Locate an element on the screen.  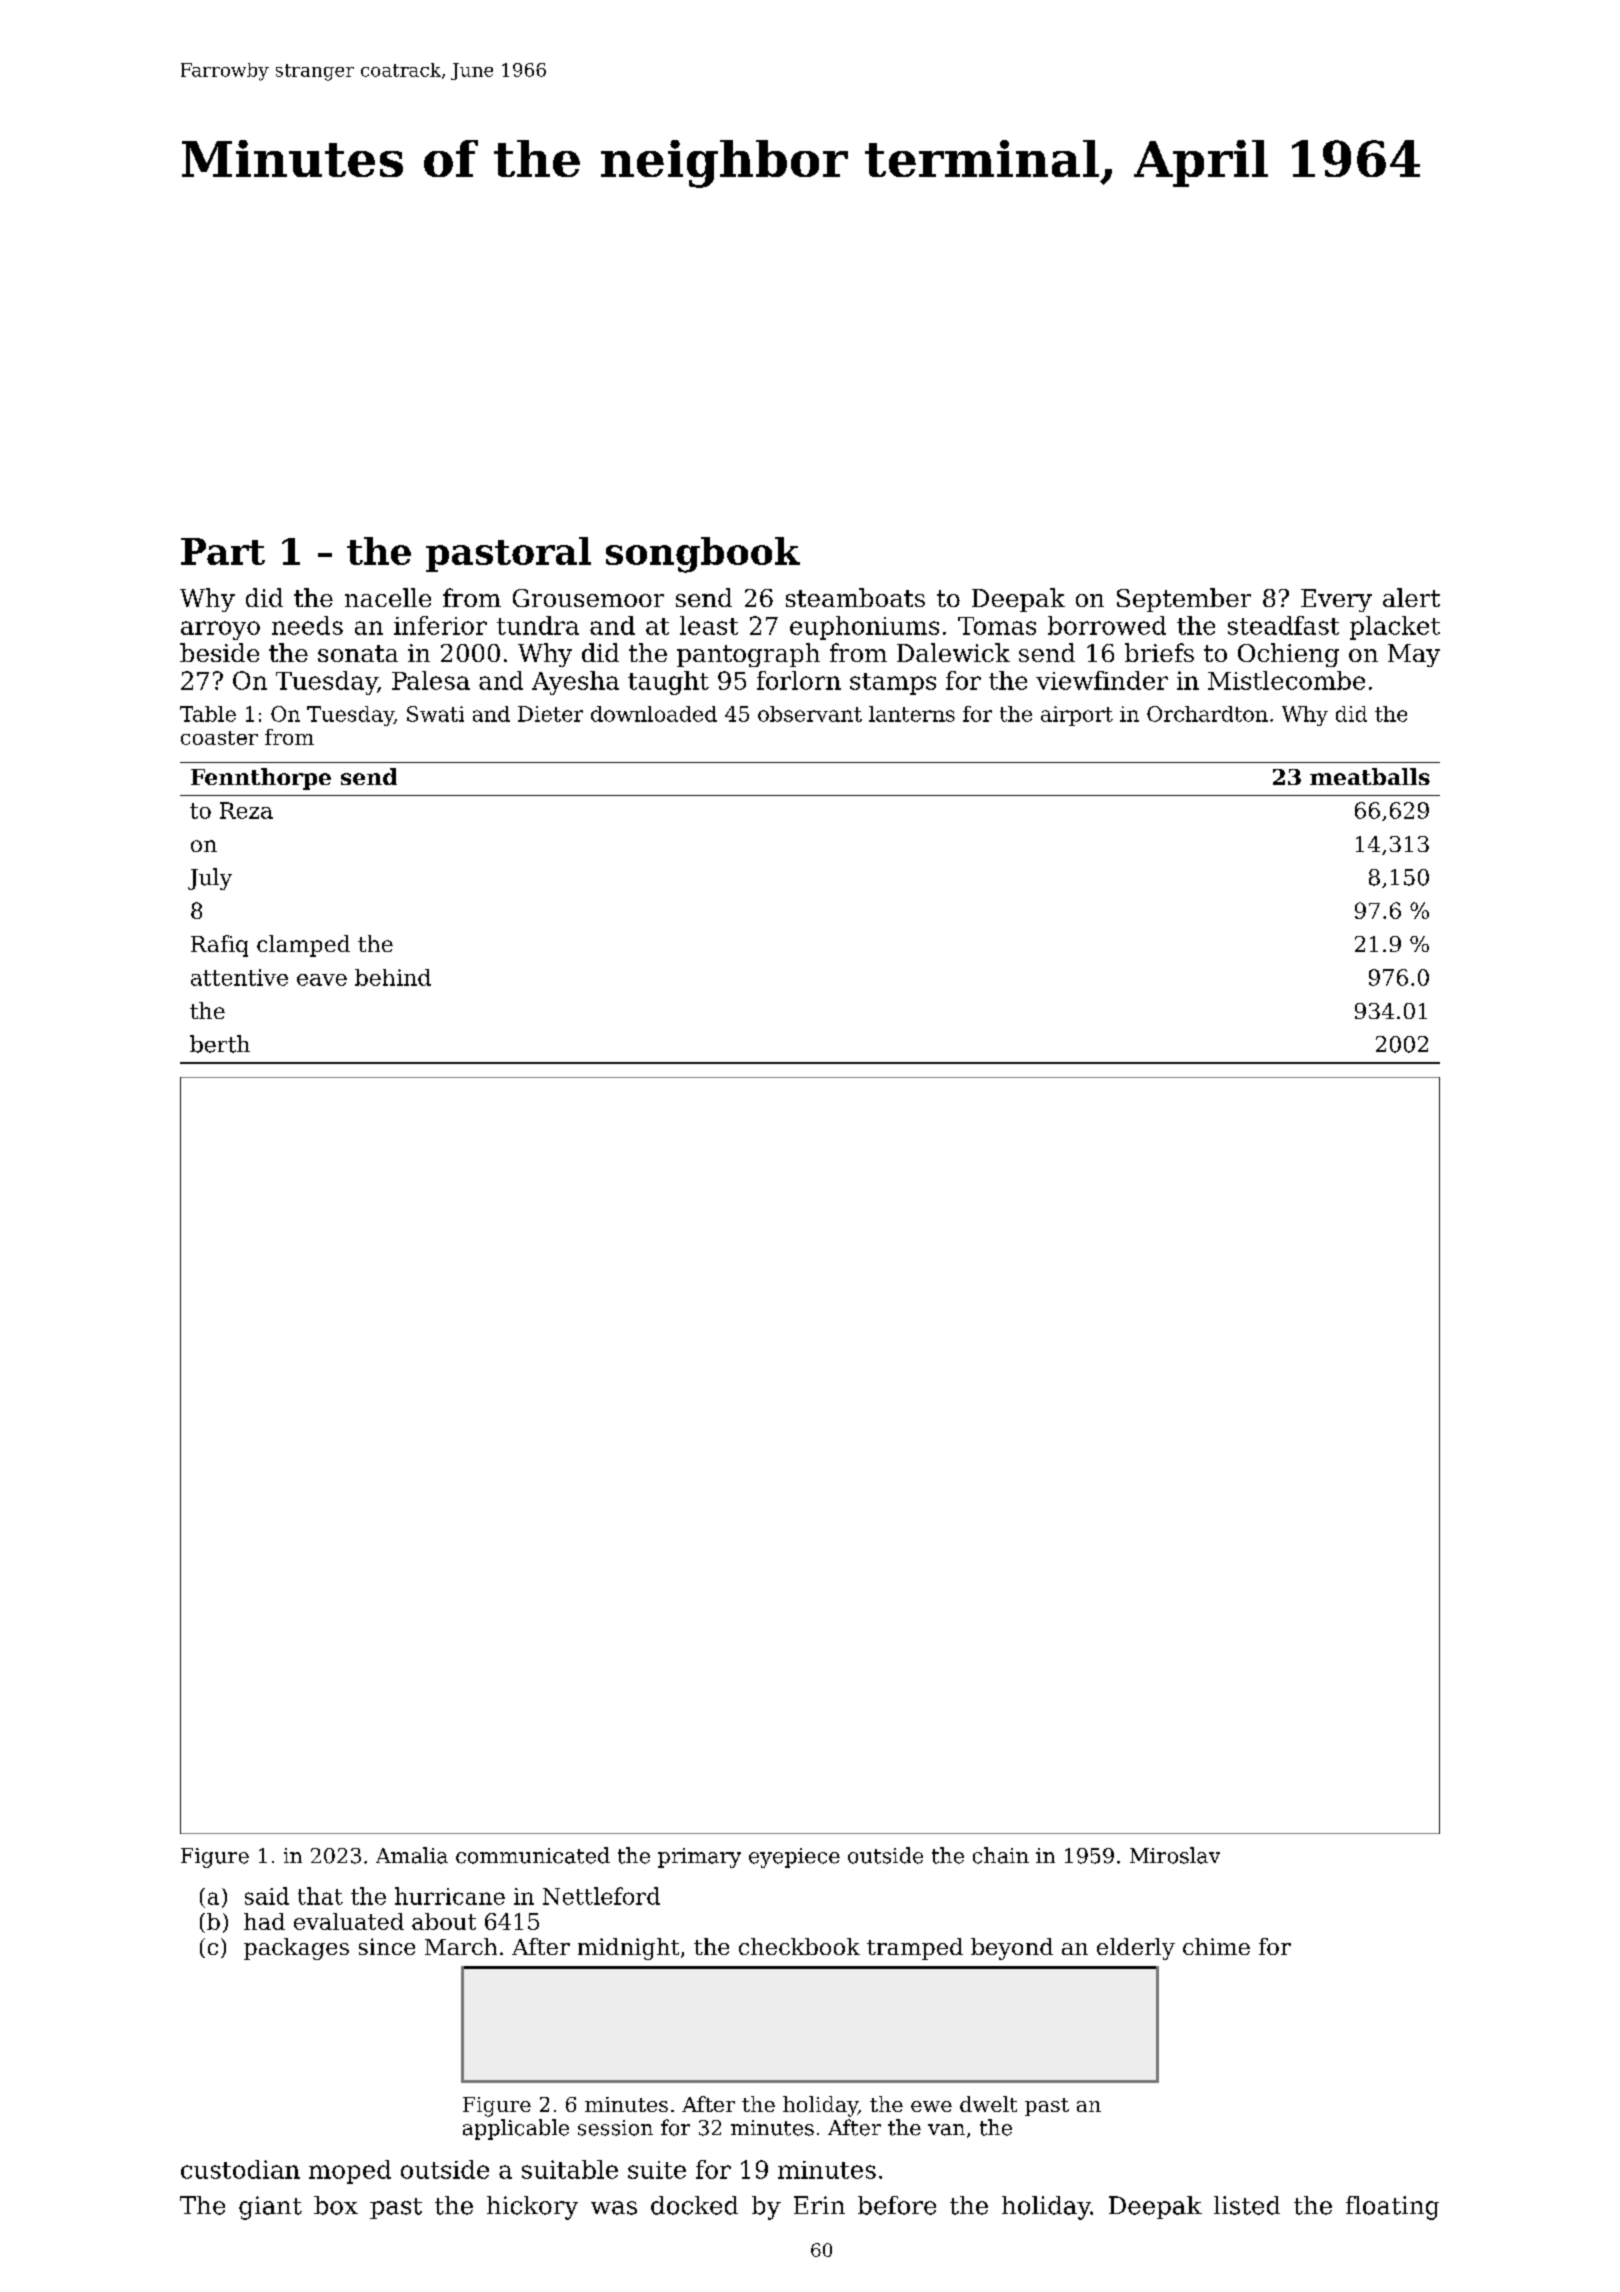
downloaded is located at coordinates (654, 714).
